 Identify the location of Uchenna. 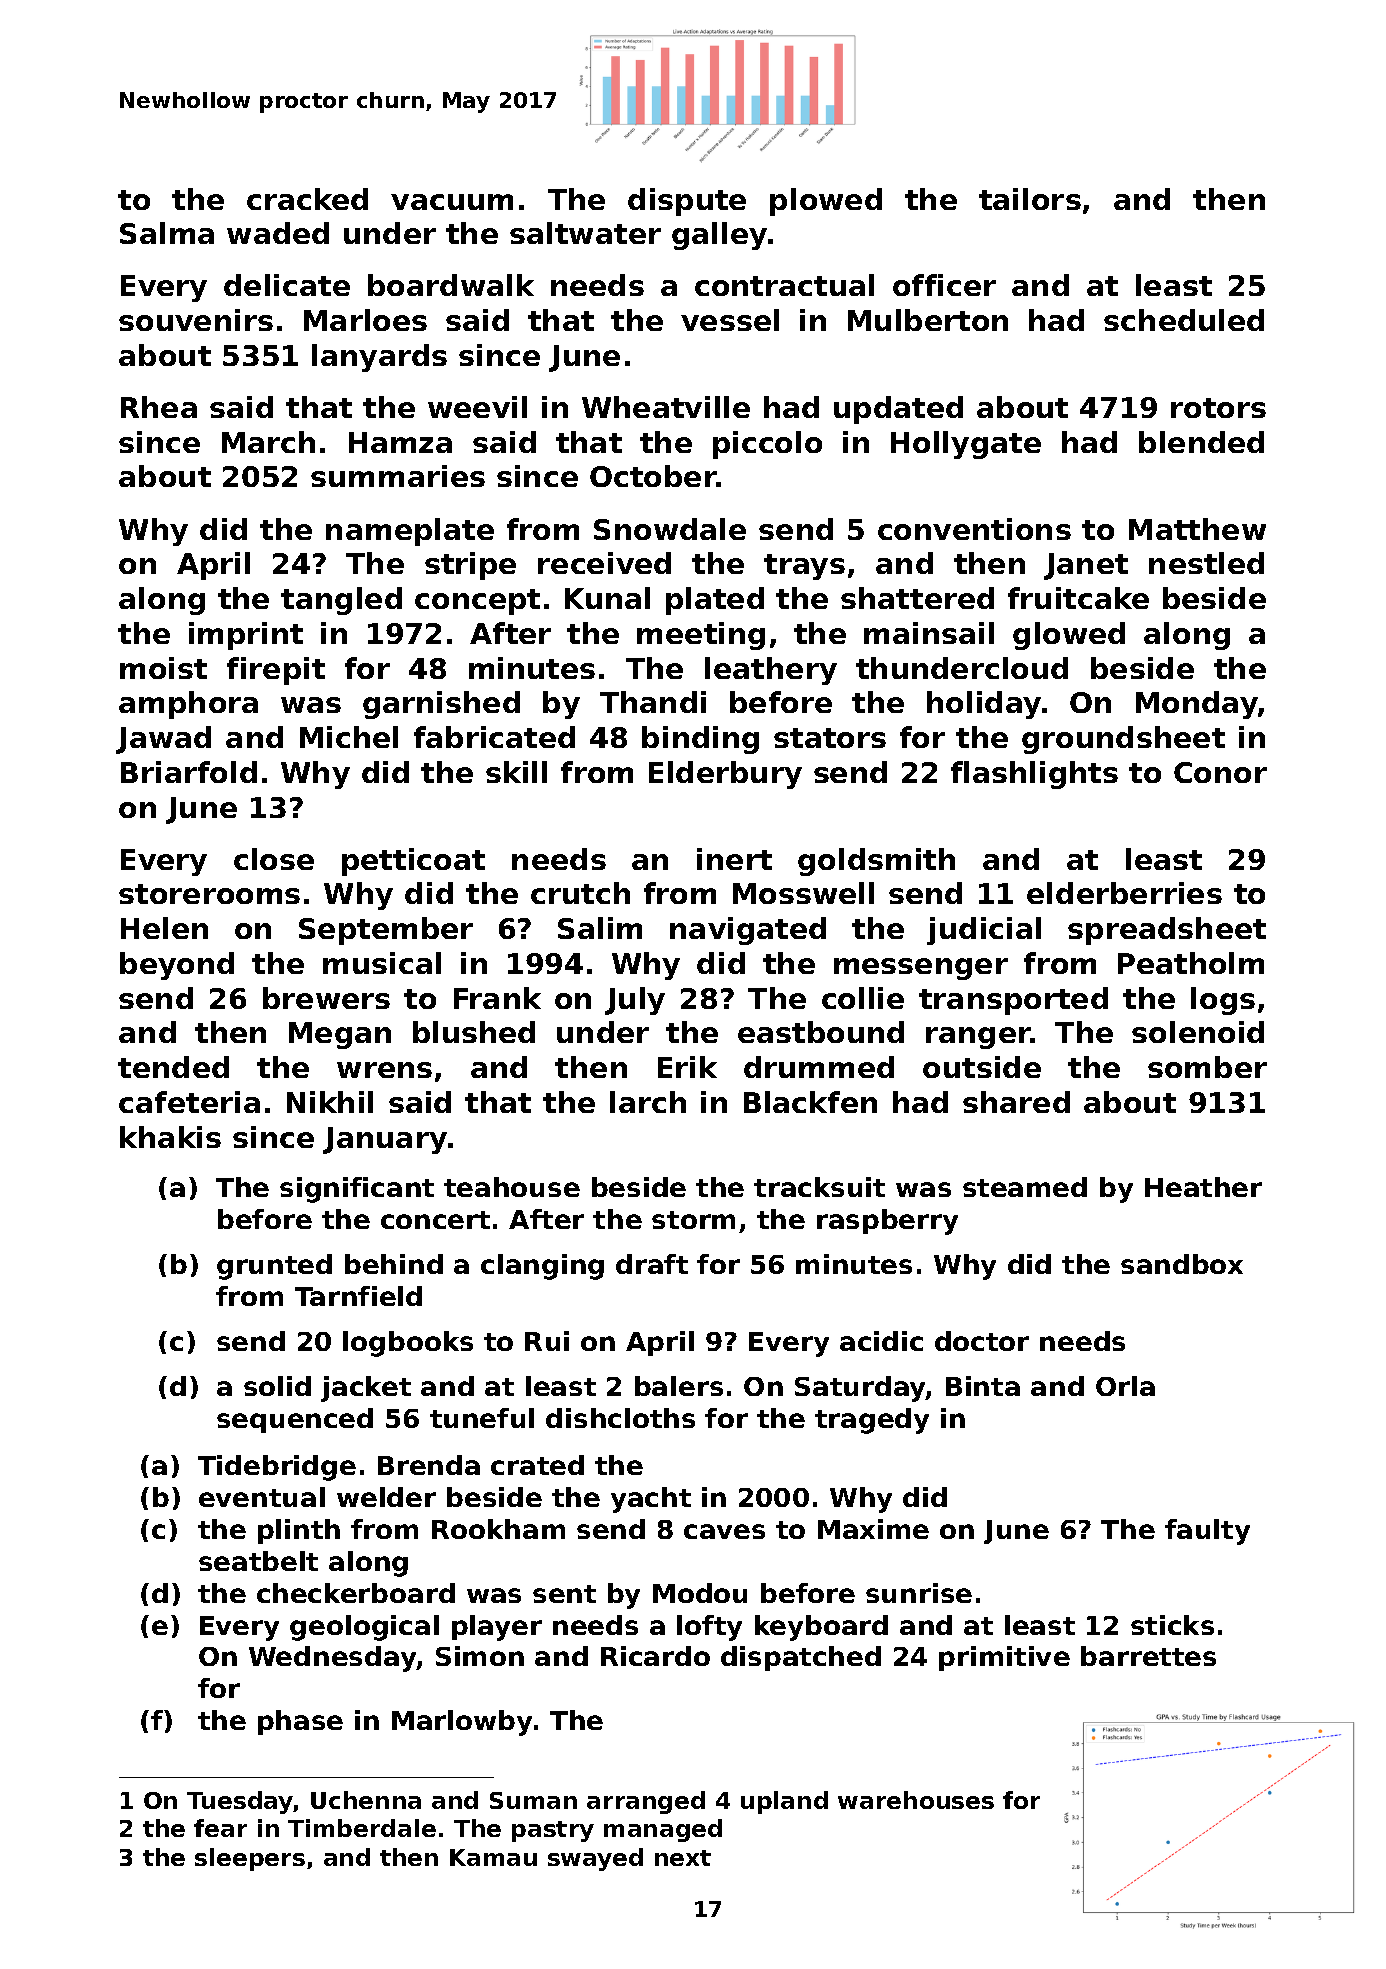
(366, 1800).
